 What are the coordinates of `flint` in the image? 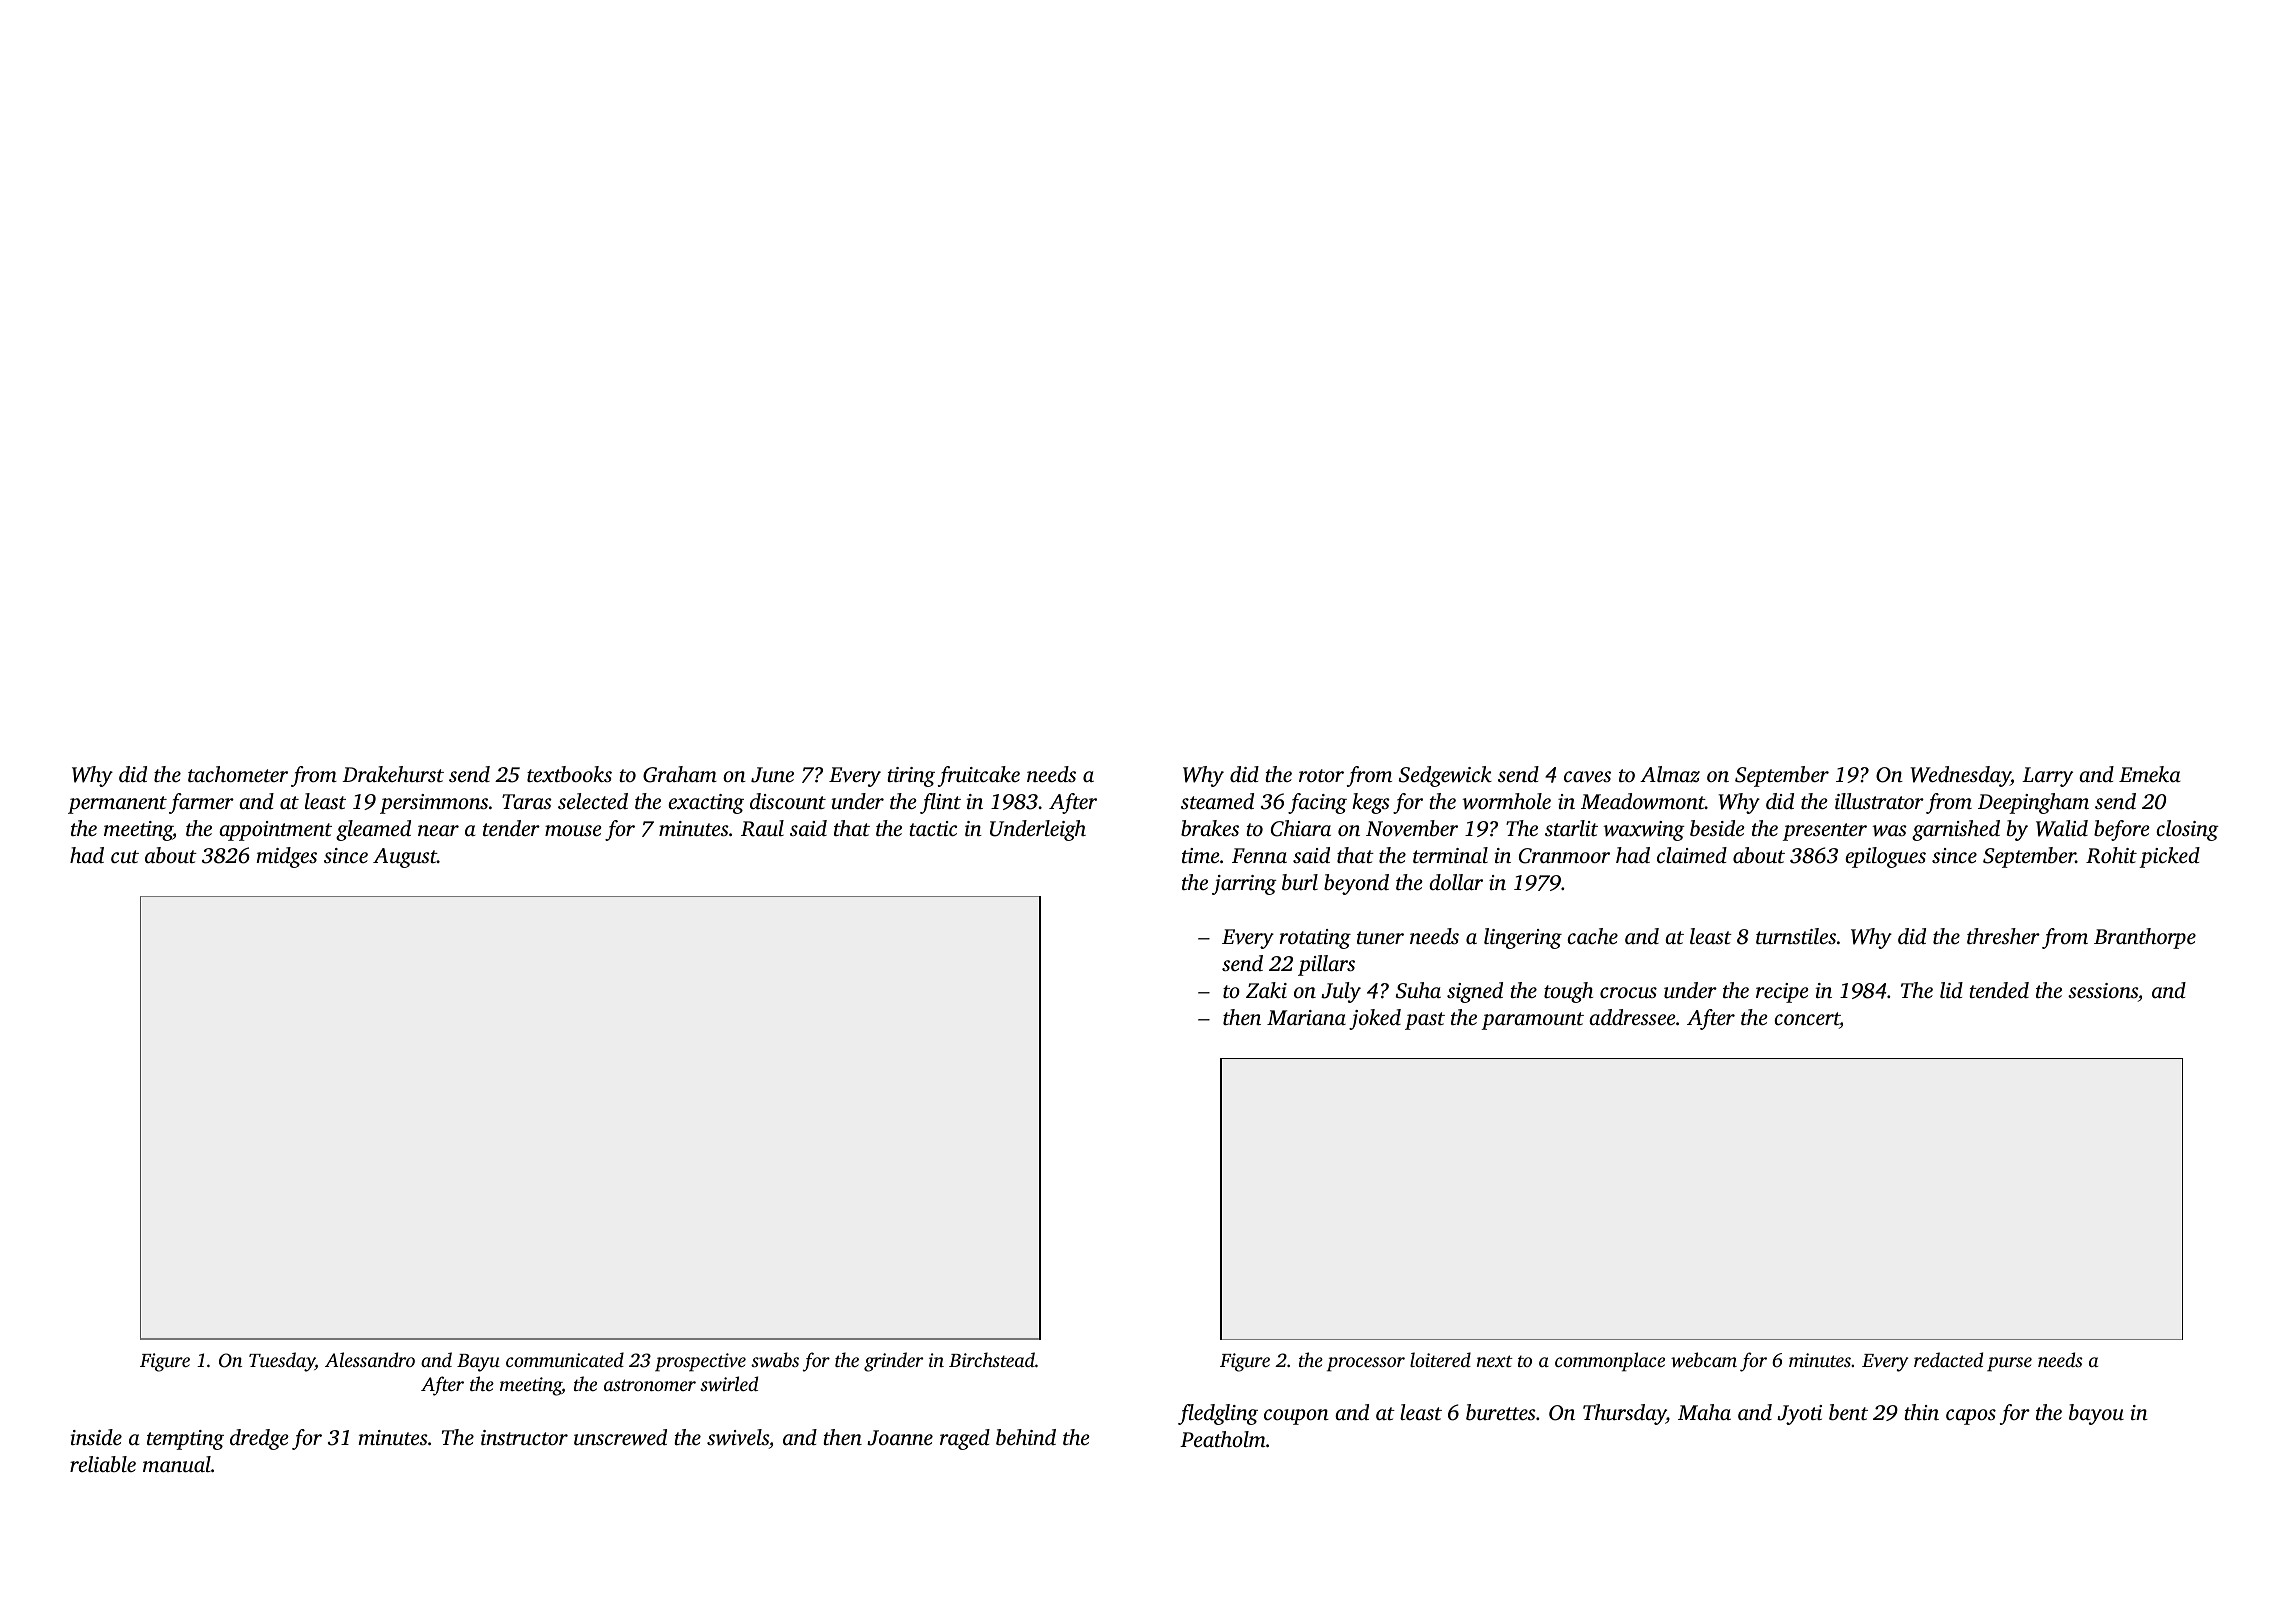 It's located at (940, 803).
